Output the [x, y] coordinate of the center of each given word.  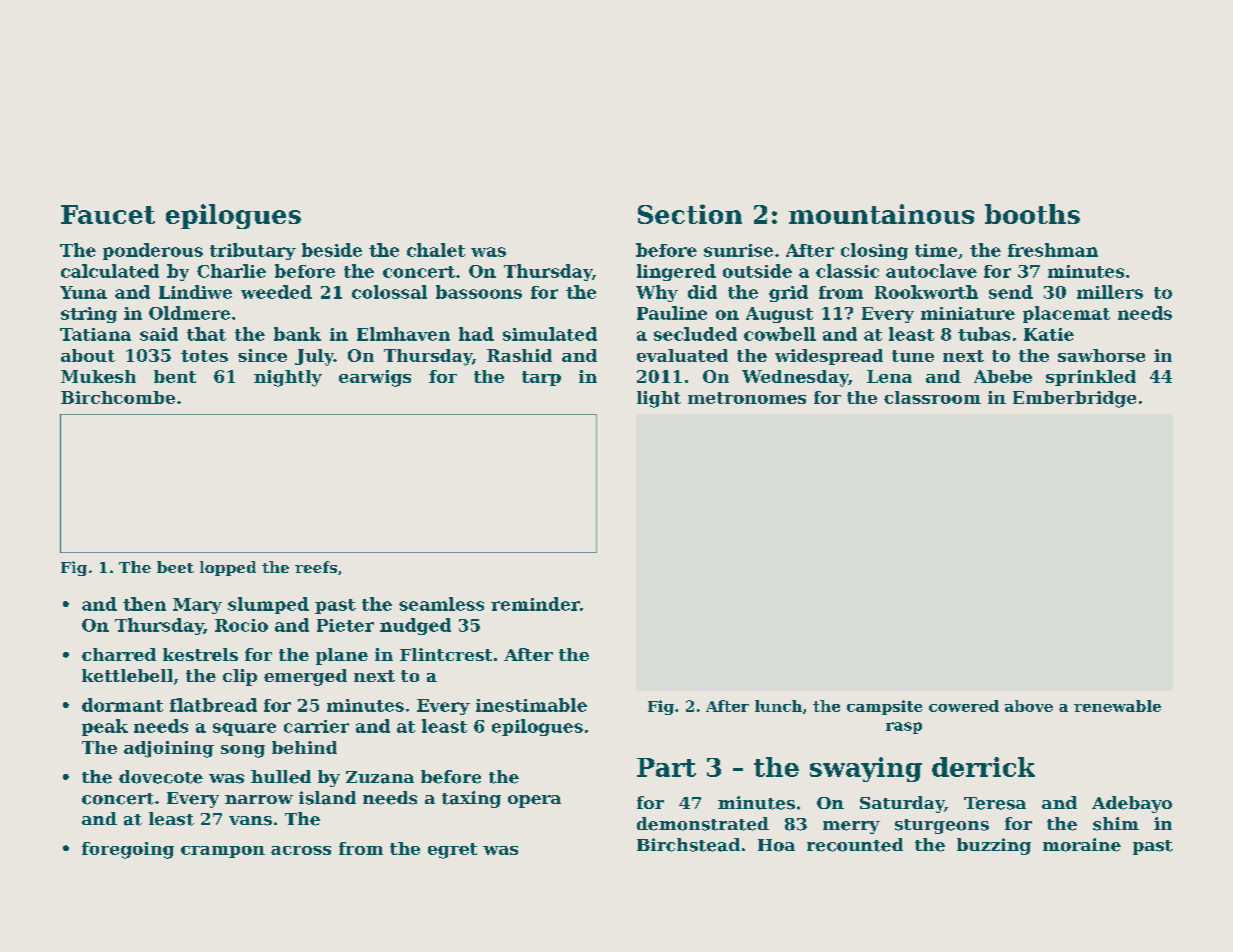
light [659, 399]
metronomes [747, 398]
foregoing [128, 850]
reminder [535, 604]
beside [332, 250]
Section [690, 214]
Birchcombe [118, 397]
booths [1032, 214]
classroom [932, 397]
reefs [316, 567]
